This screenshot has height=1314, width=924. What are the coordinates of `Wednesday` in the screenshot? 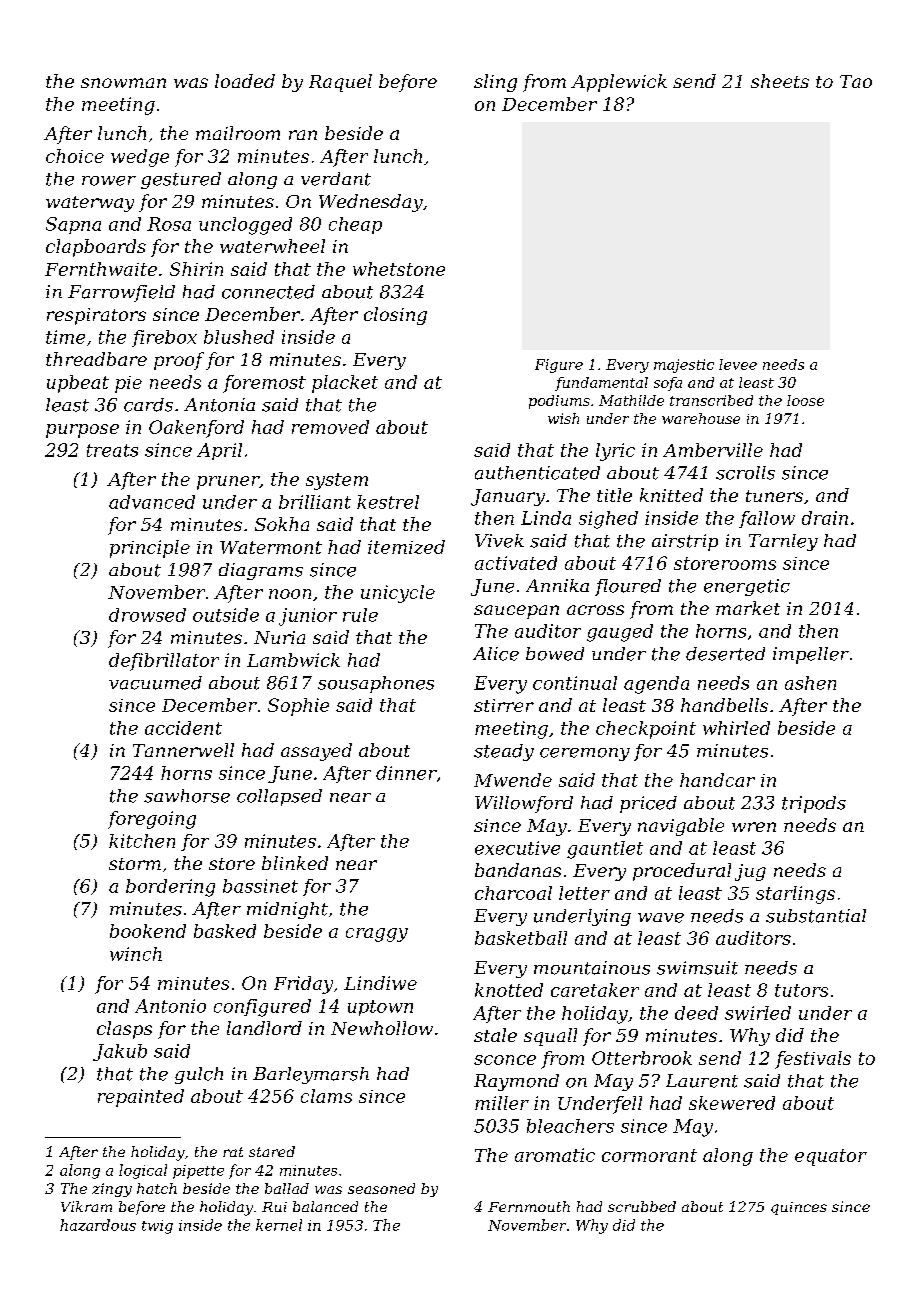 It's located at (371, 203).
